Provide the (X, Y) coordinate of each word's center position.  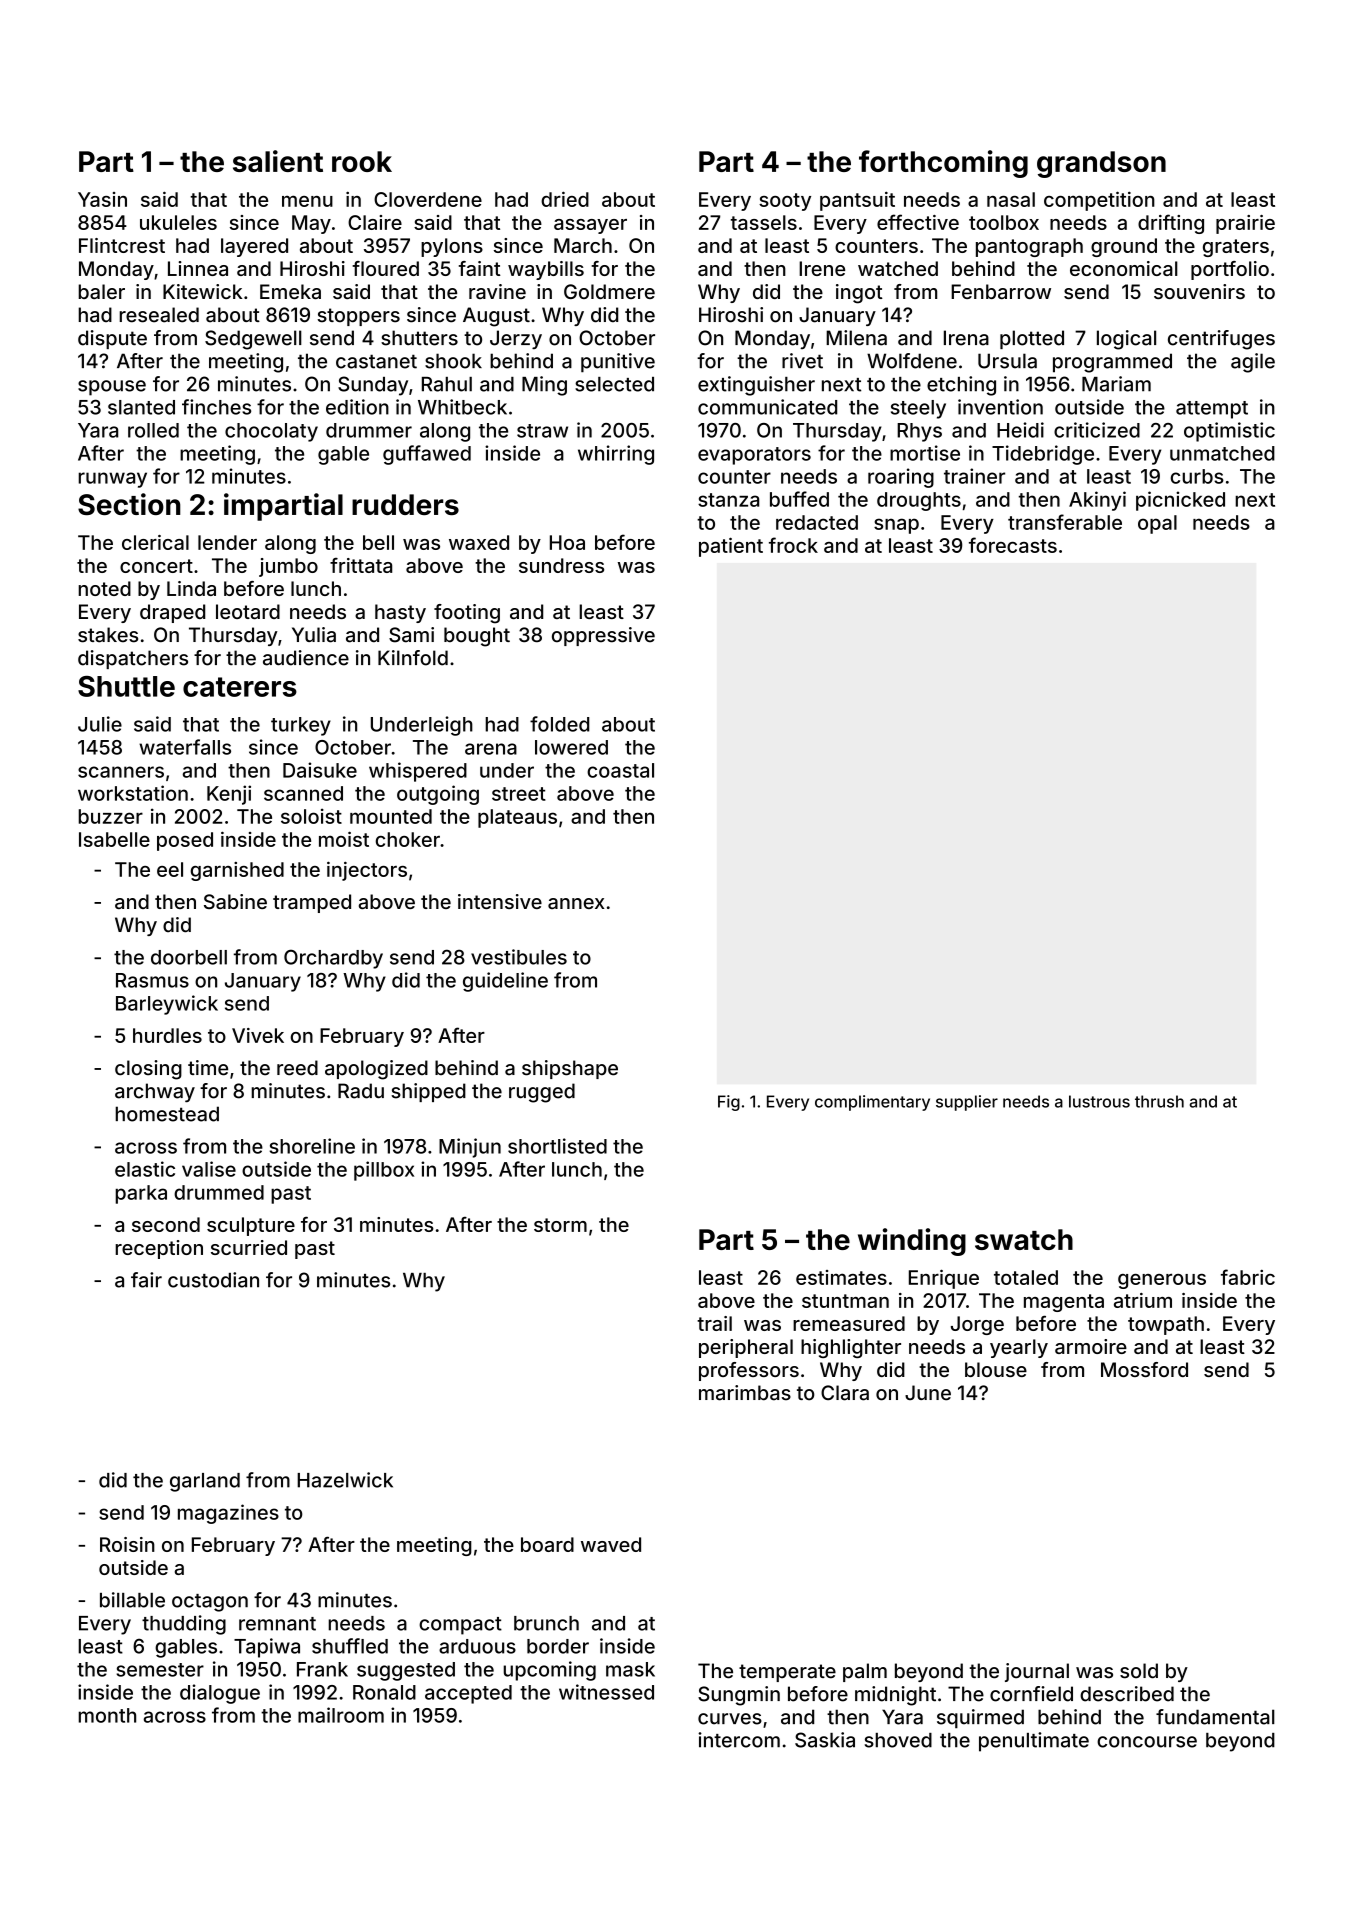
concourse (1147, 1742)
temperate (787, 1673)
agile (1253, 363)
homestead (167, 1114)
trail (714, 1323)
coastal (620, 770)
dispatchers (133, 659)
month (107, 1715)
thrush (1159, 1101)
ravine (497, 291)
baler (101, 291)
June (928, 1393)
